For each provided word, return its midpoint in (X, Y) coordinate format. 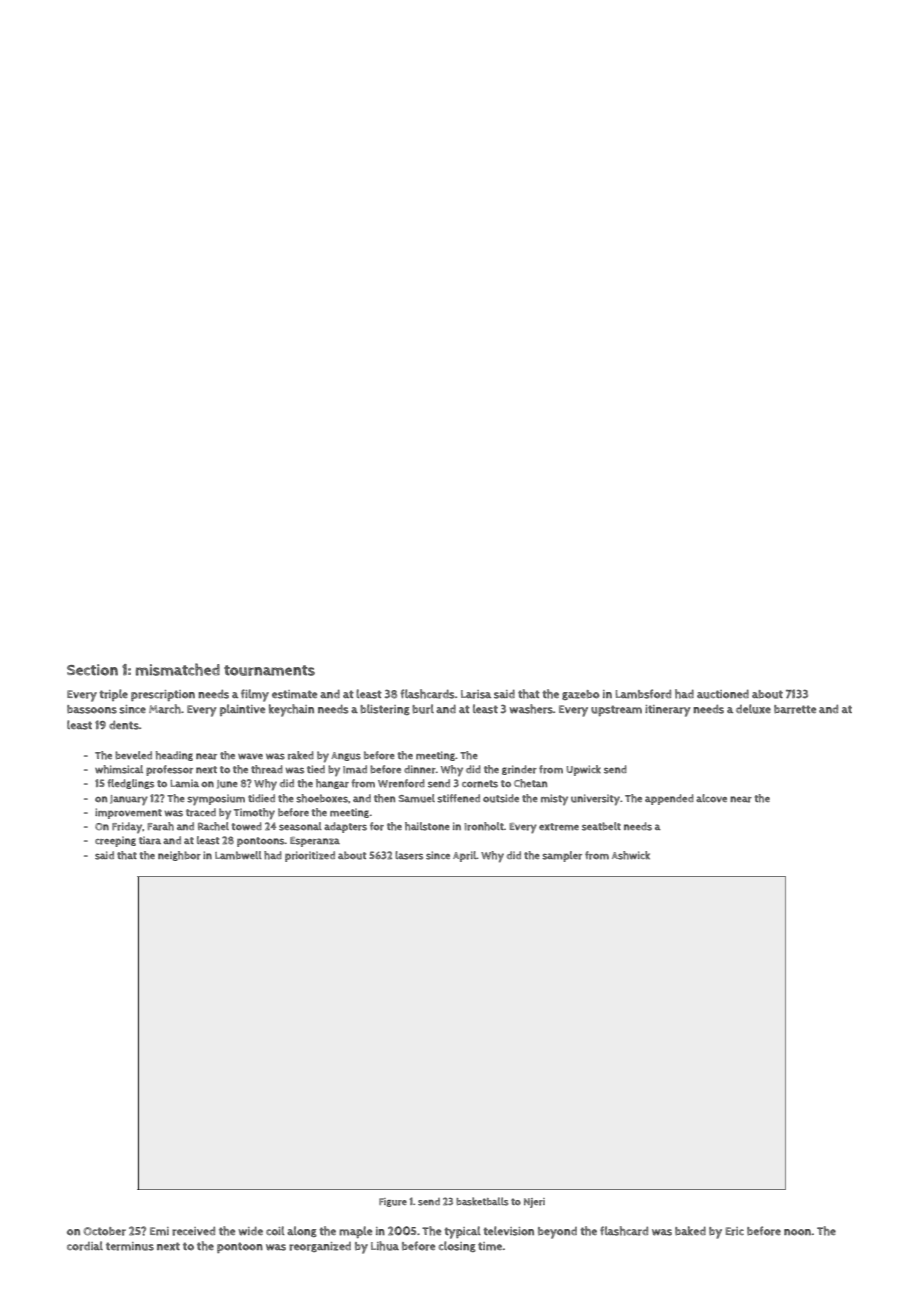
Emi (159, 1231)
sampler (562, 856)
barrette (795, 709)
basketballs (482, 1201)
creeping (115, 841)
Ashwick (631, 855)
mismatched (178, 669)
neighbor (179, 856)
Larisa (476, 694)
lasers (409, 855)
